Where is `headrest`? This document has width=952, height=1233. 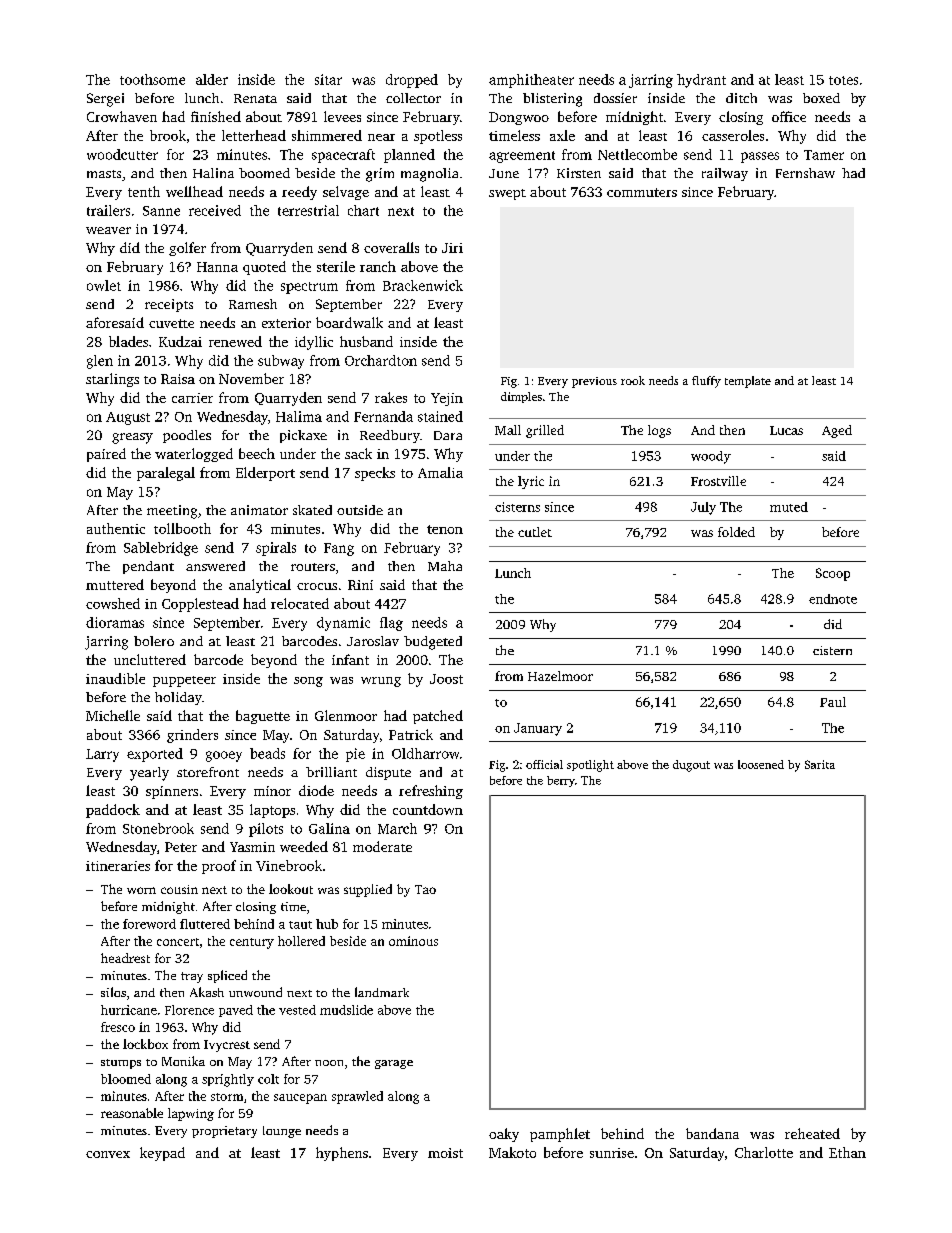
headrest is located at coordinates (125, 958).
